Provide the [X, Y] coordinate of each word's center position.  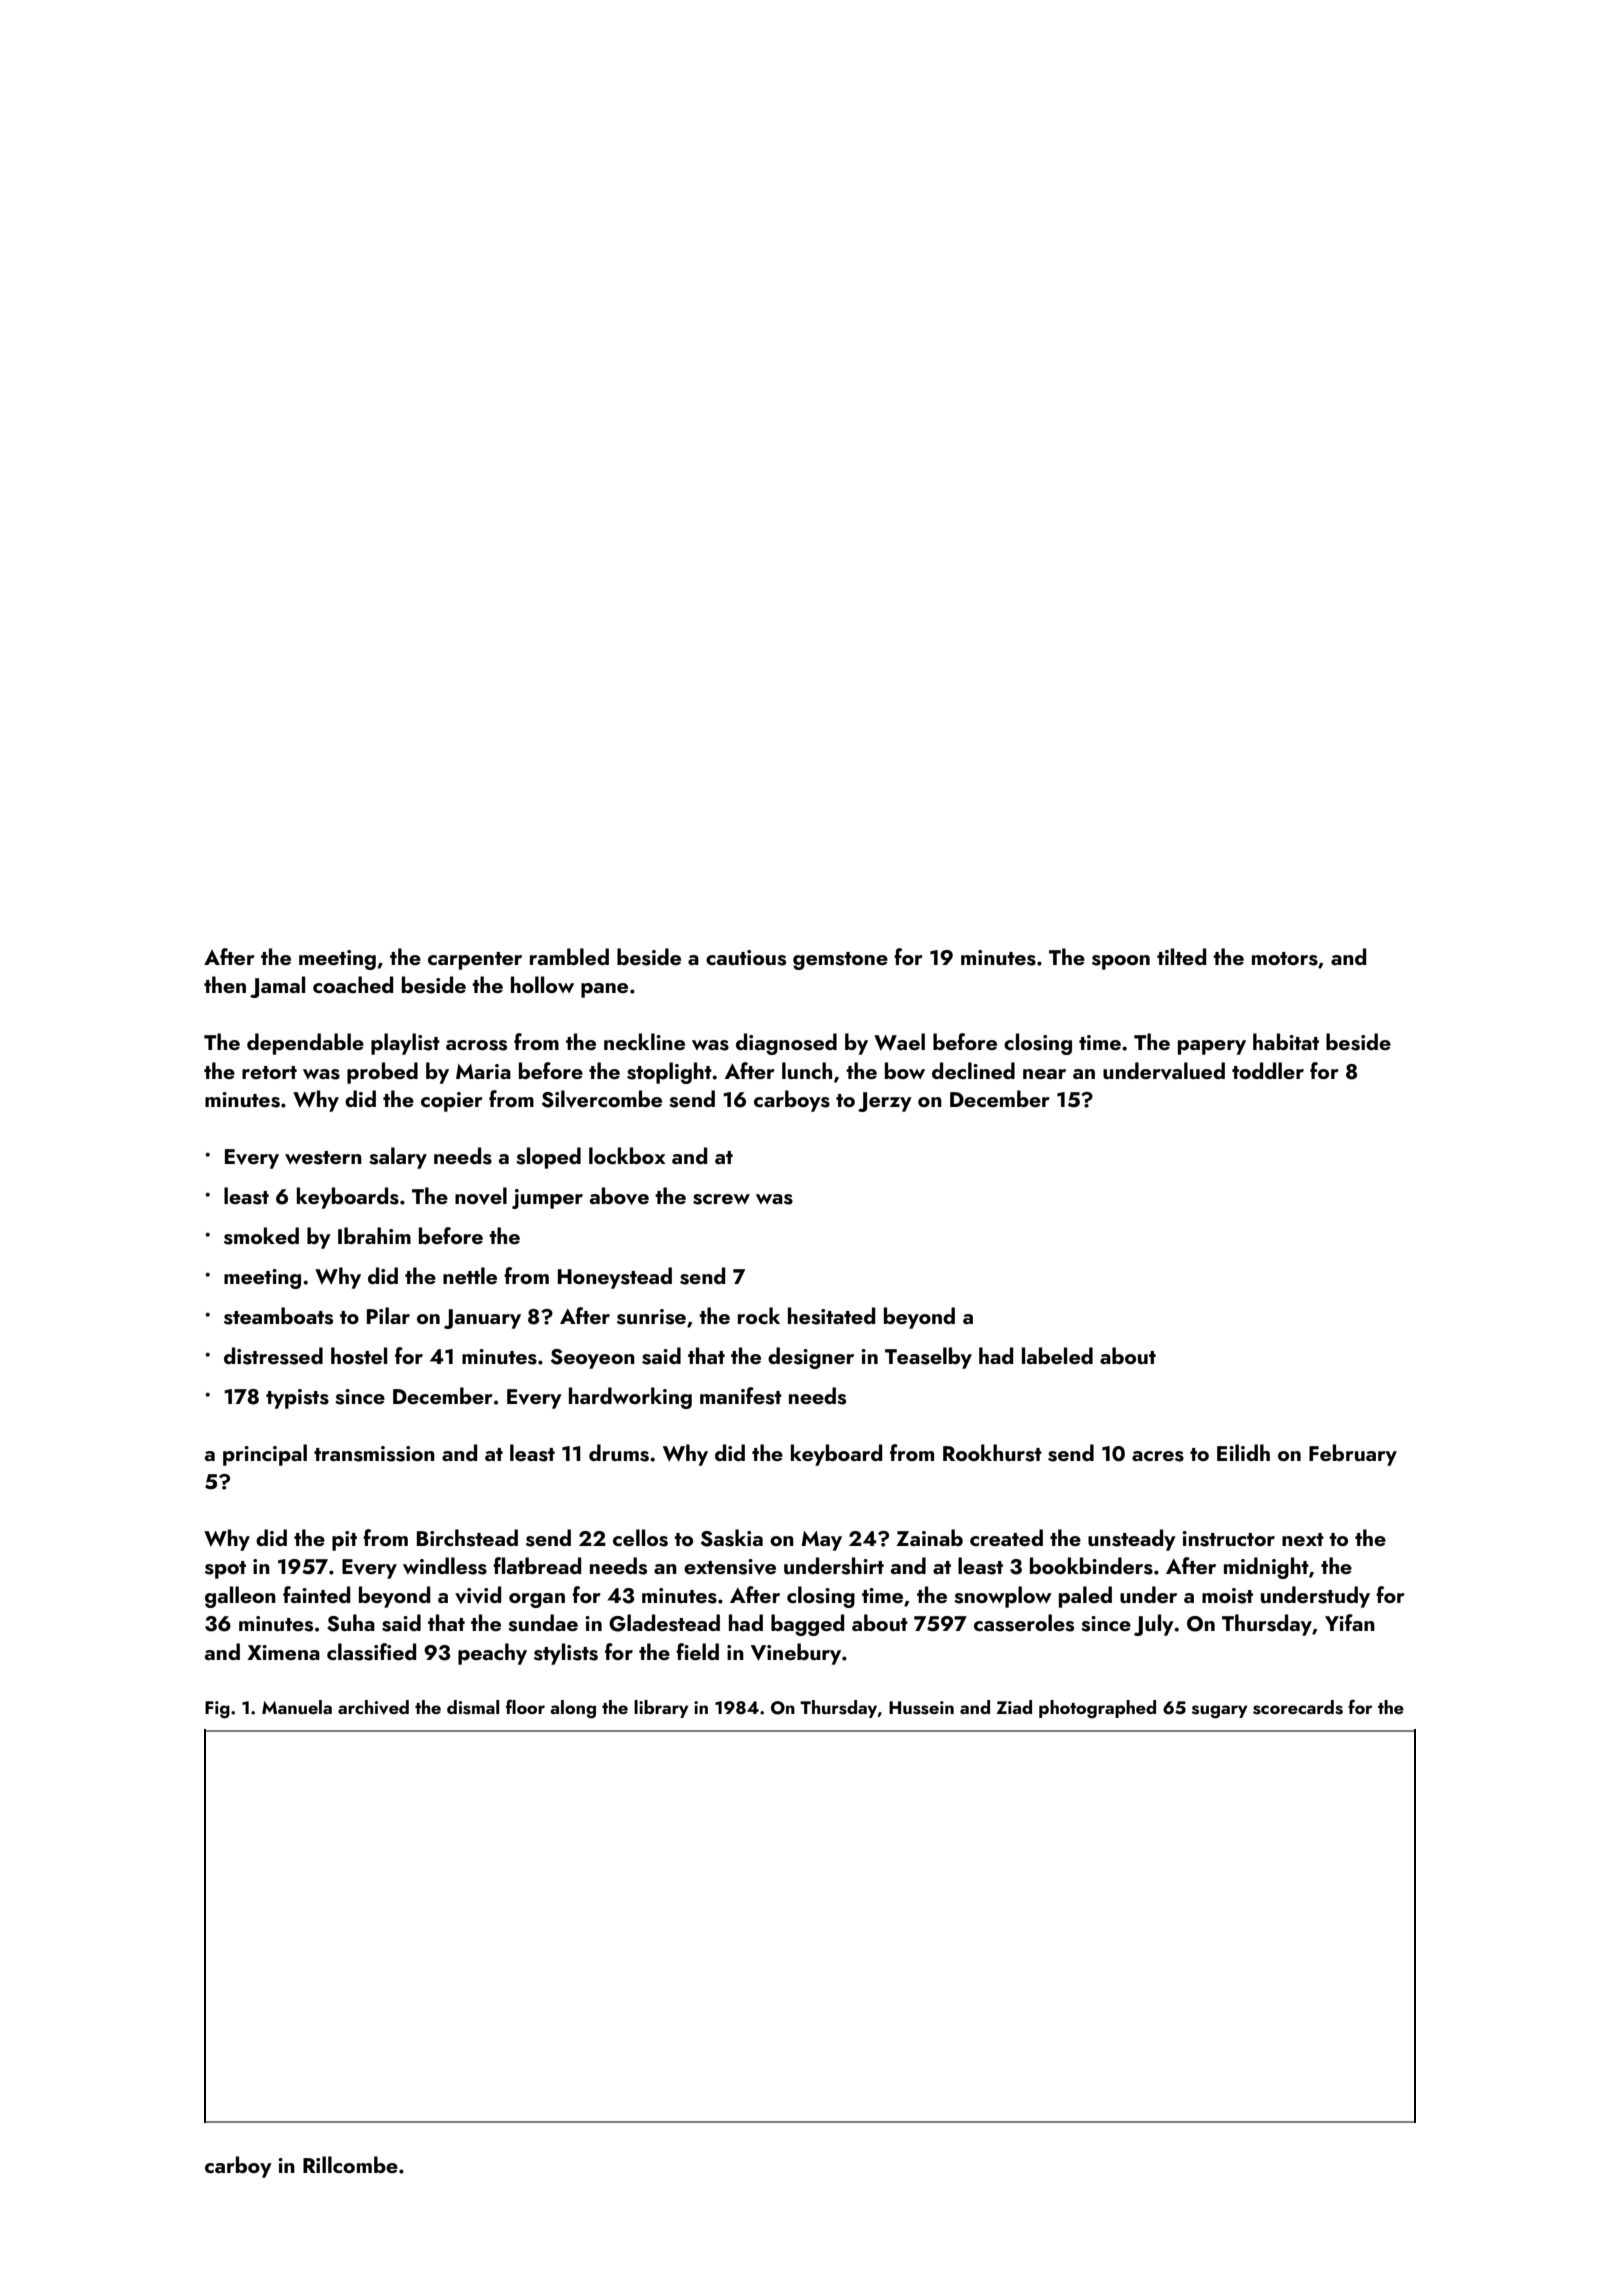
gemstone [840, 961]
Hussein [921, 1708]
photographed [1097, 1709]
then [225, 984]
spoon [1121, 962]
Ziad [1014, 1707]
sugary [1220, 1712]
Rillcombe [350, 2164]
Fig [217, 1710]
